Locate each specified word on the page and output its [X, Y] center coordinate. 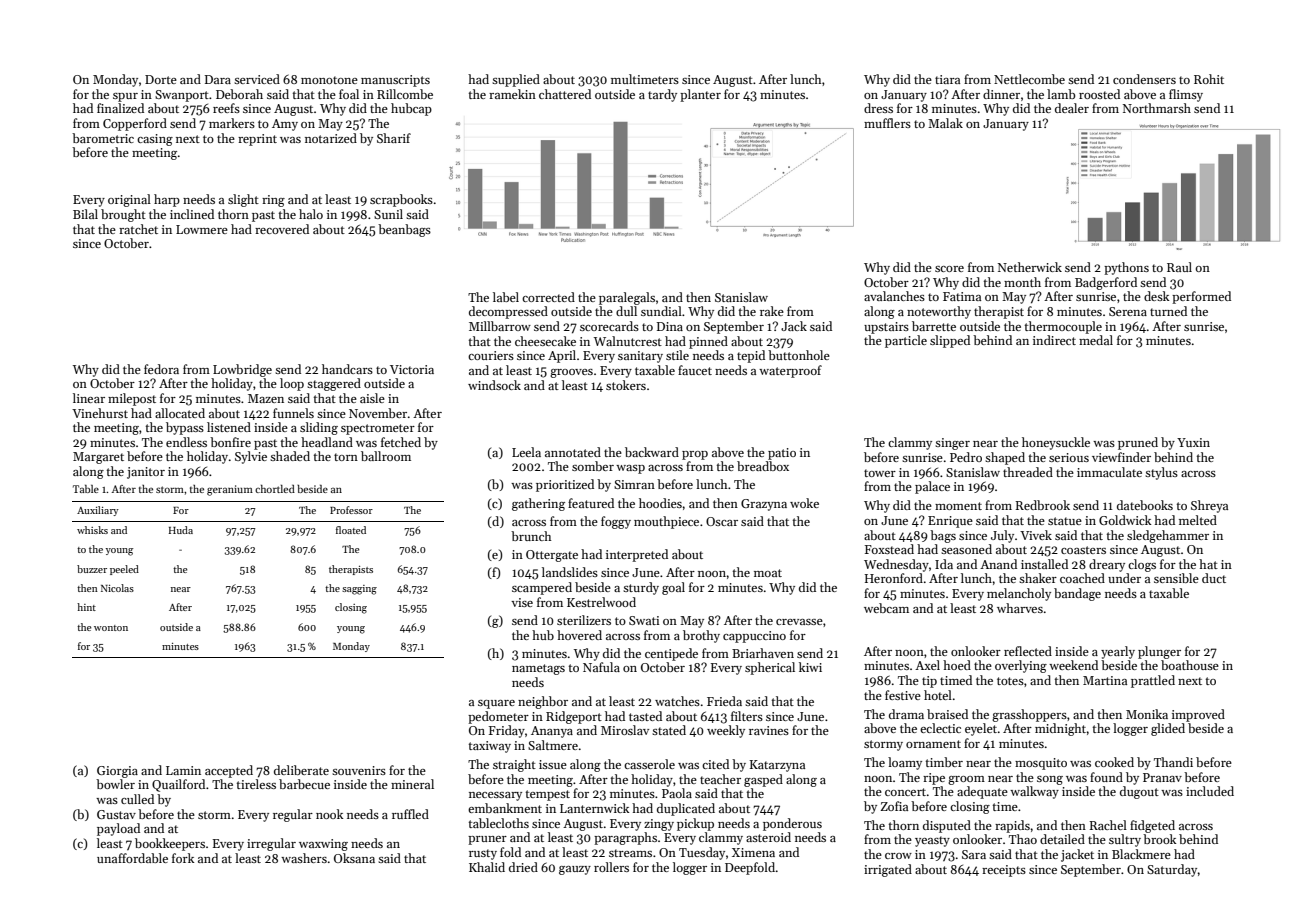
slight [243, 200]
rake [772, 311]
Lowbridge [242, 370]
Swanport [182, 96]
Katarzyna [777, 766]
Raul [1179, 267]
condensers [1144, 79]
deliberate [301, 770]
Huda [181, 530]
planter [700, 95]
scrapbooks [401, 200]
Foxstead [889, 549]
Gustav [116, 814]
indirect [1054, 340]
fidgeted [1152, 826]
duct [1214, 578]
